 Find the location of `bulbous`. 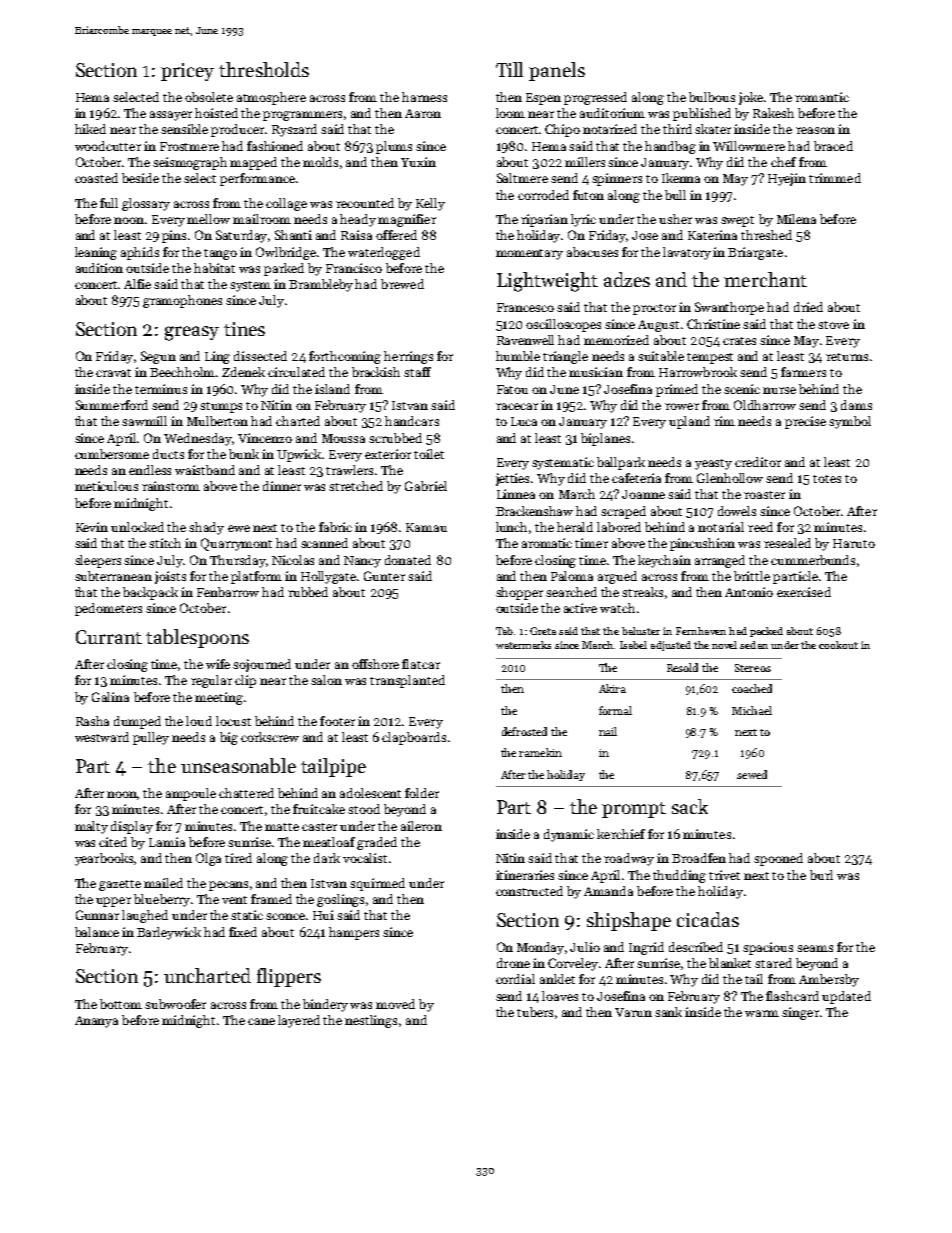

bulbous is located at coordinates (712, 97).
